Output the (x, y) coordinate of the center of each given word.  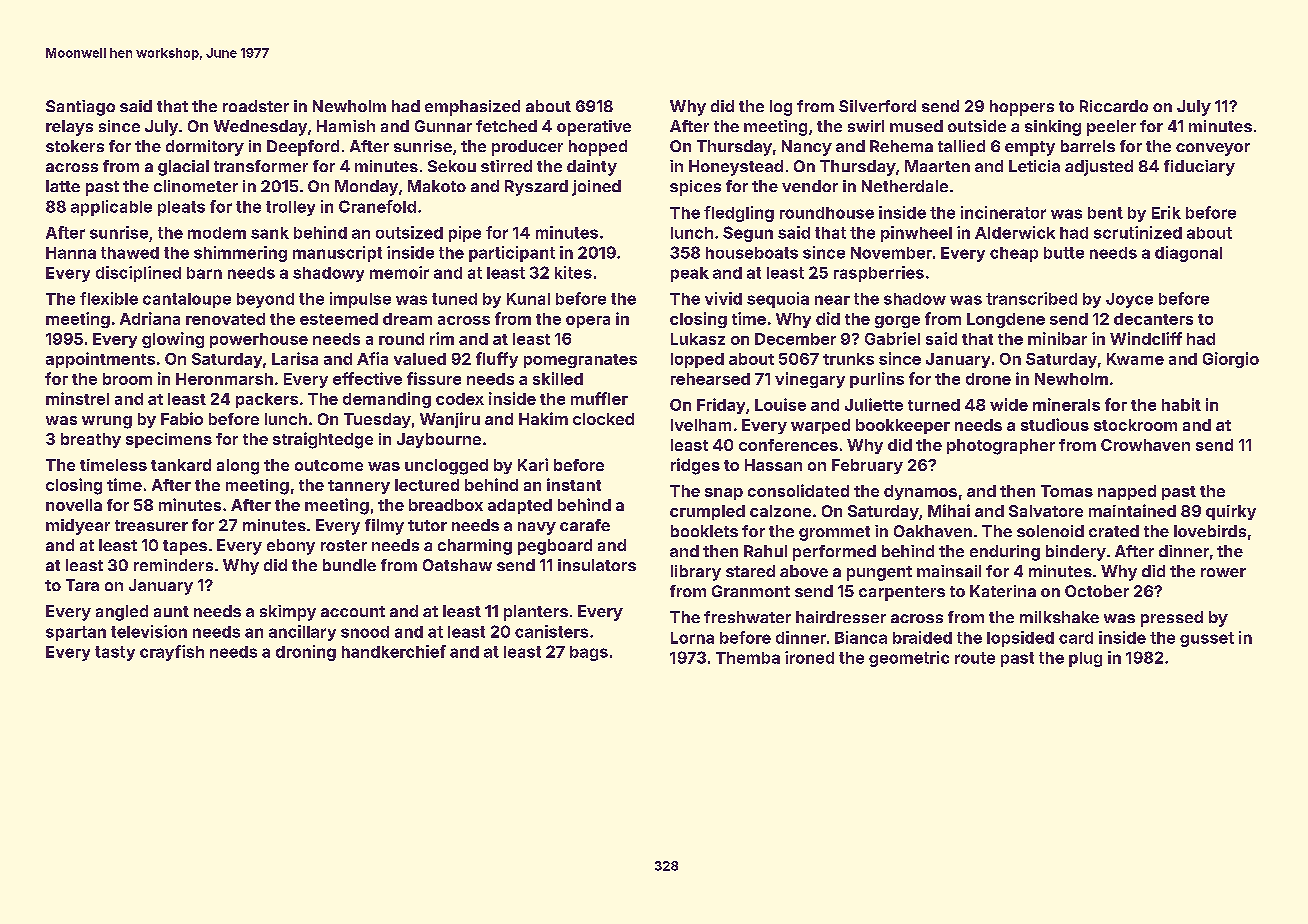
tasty (115, 653)
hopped (598, 148)
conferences (788, 445)
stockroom (1135, 425)
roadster (256, 106)
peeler (1111, 128)
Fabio (182, 418)
